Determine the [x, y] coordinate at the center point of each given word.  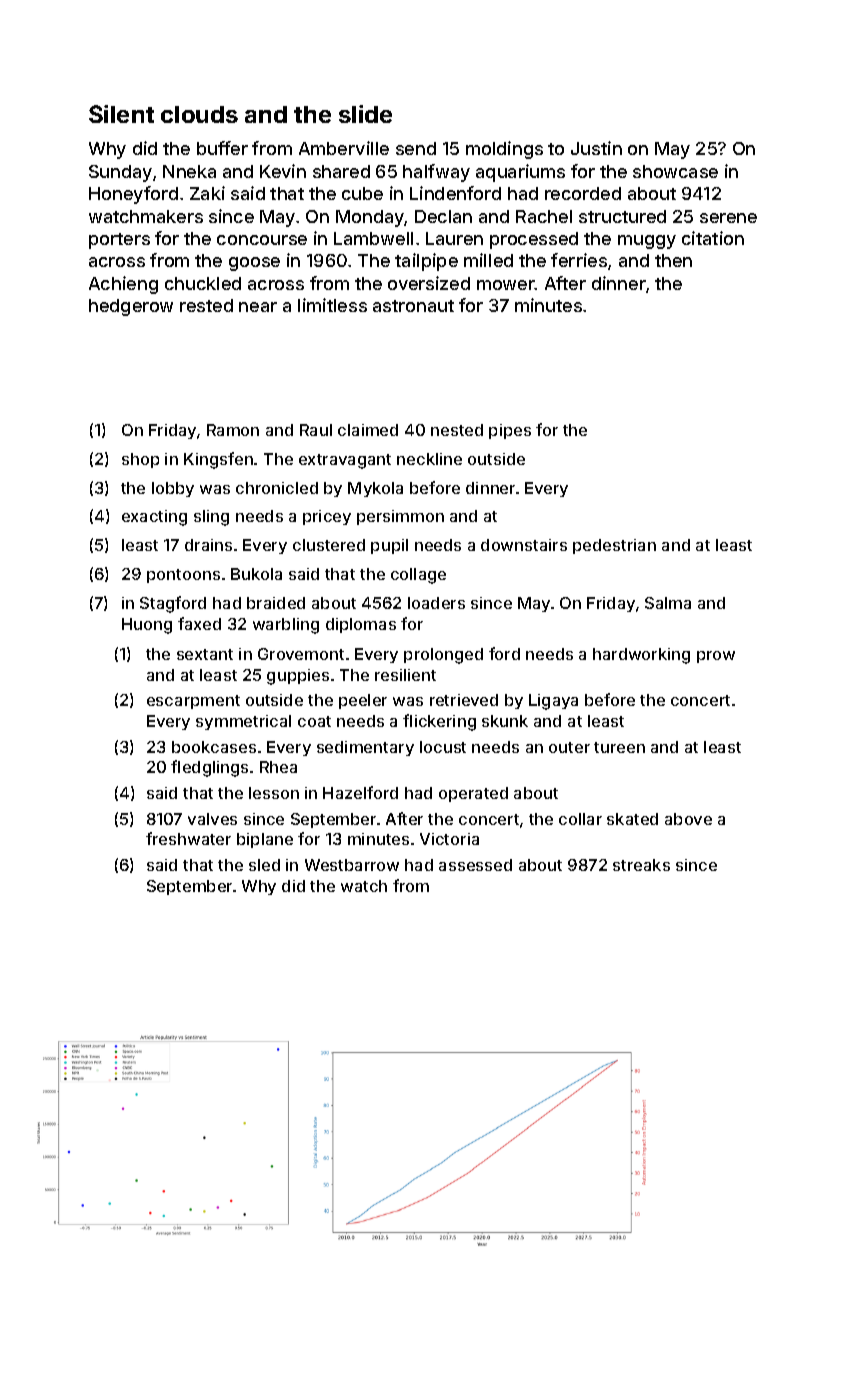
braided [276, 603]
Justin [596, 148]
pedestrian [614, 546]
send [416, 148]
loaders [436, 603]
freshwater [188, 838]
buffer [222, 148]
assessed [475, 865]
